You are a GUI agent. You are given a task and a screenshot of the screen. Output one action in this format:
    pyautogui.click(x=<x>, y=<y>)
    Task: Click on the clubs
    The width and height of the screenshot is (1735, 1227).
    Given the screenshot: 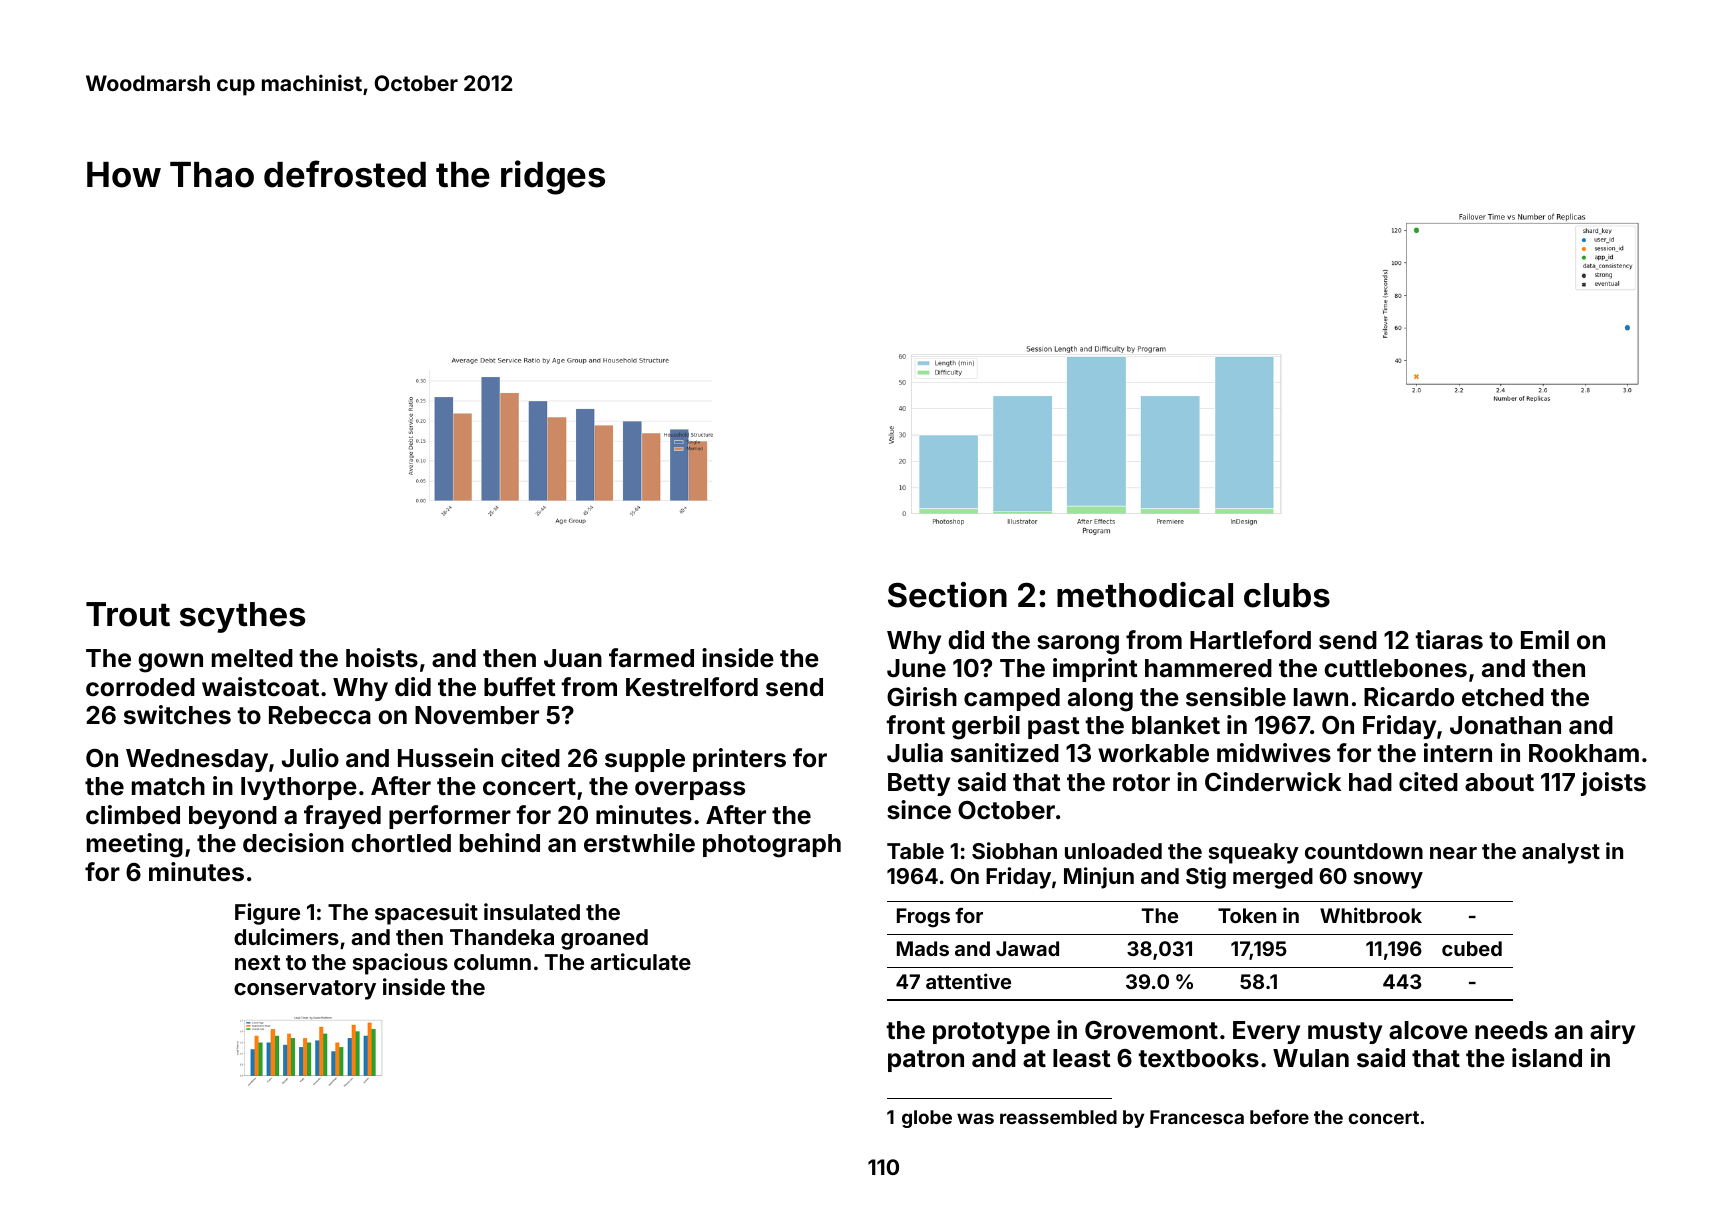 What is the action you would take?
    pyautogui.click(x=1287, y=595)
